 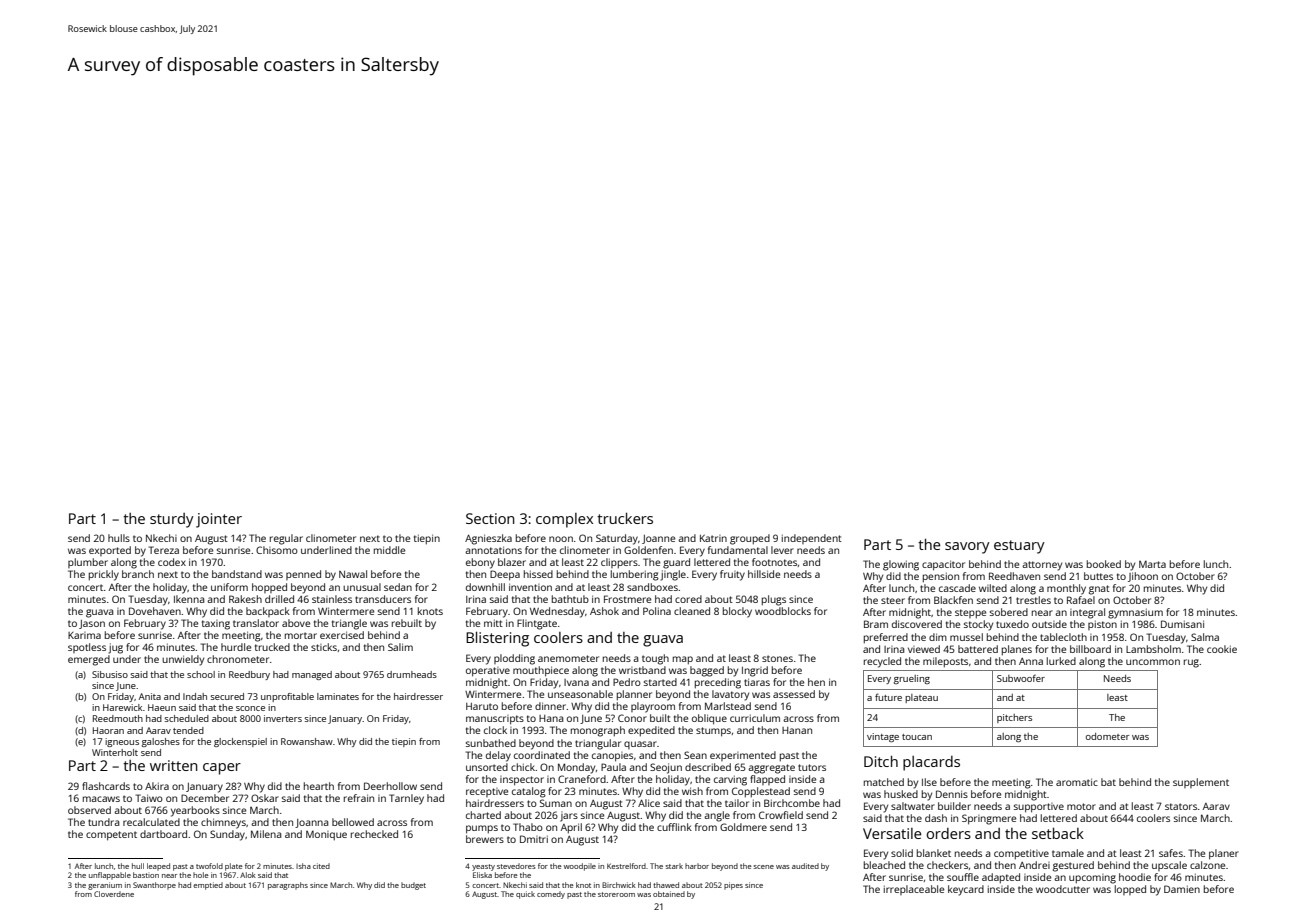 I want to click on irreplaceable, so click(x=914, y=890).
